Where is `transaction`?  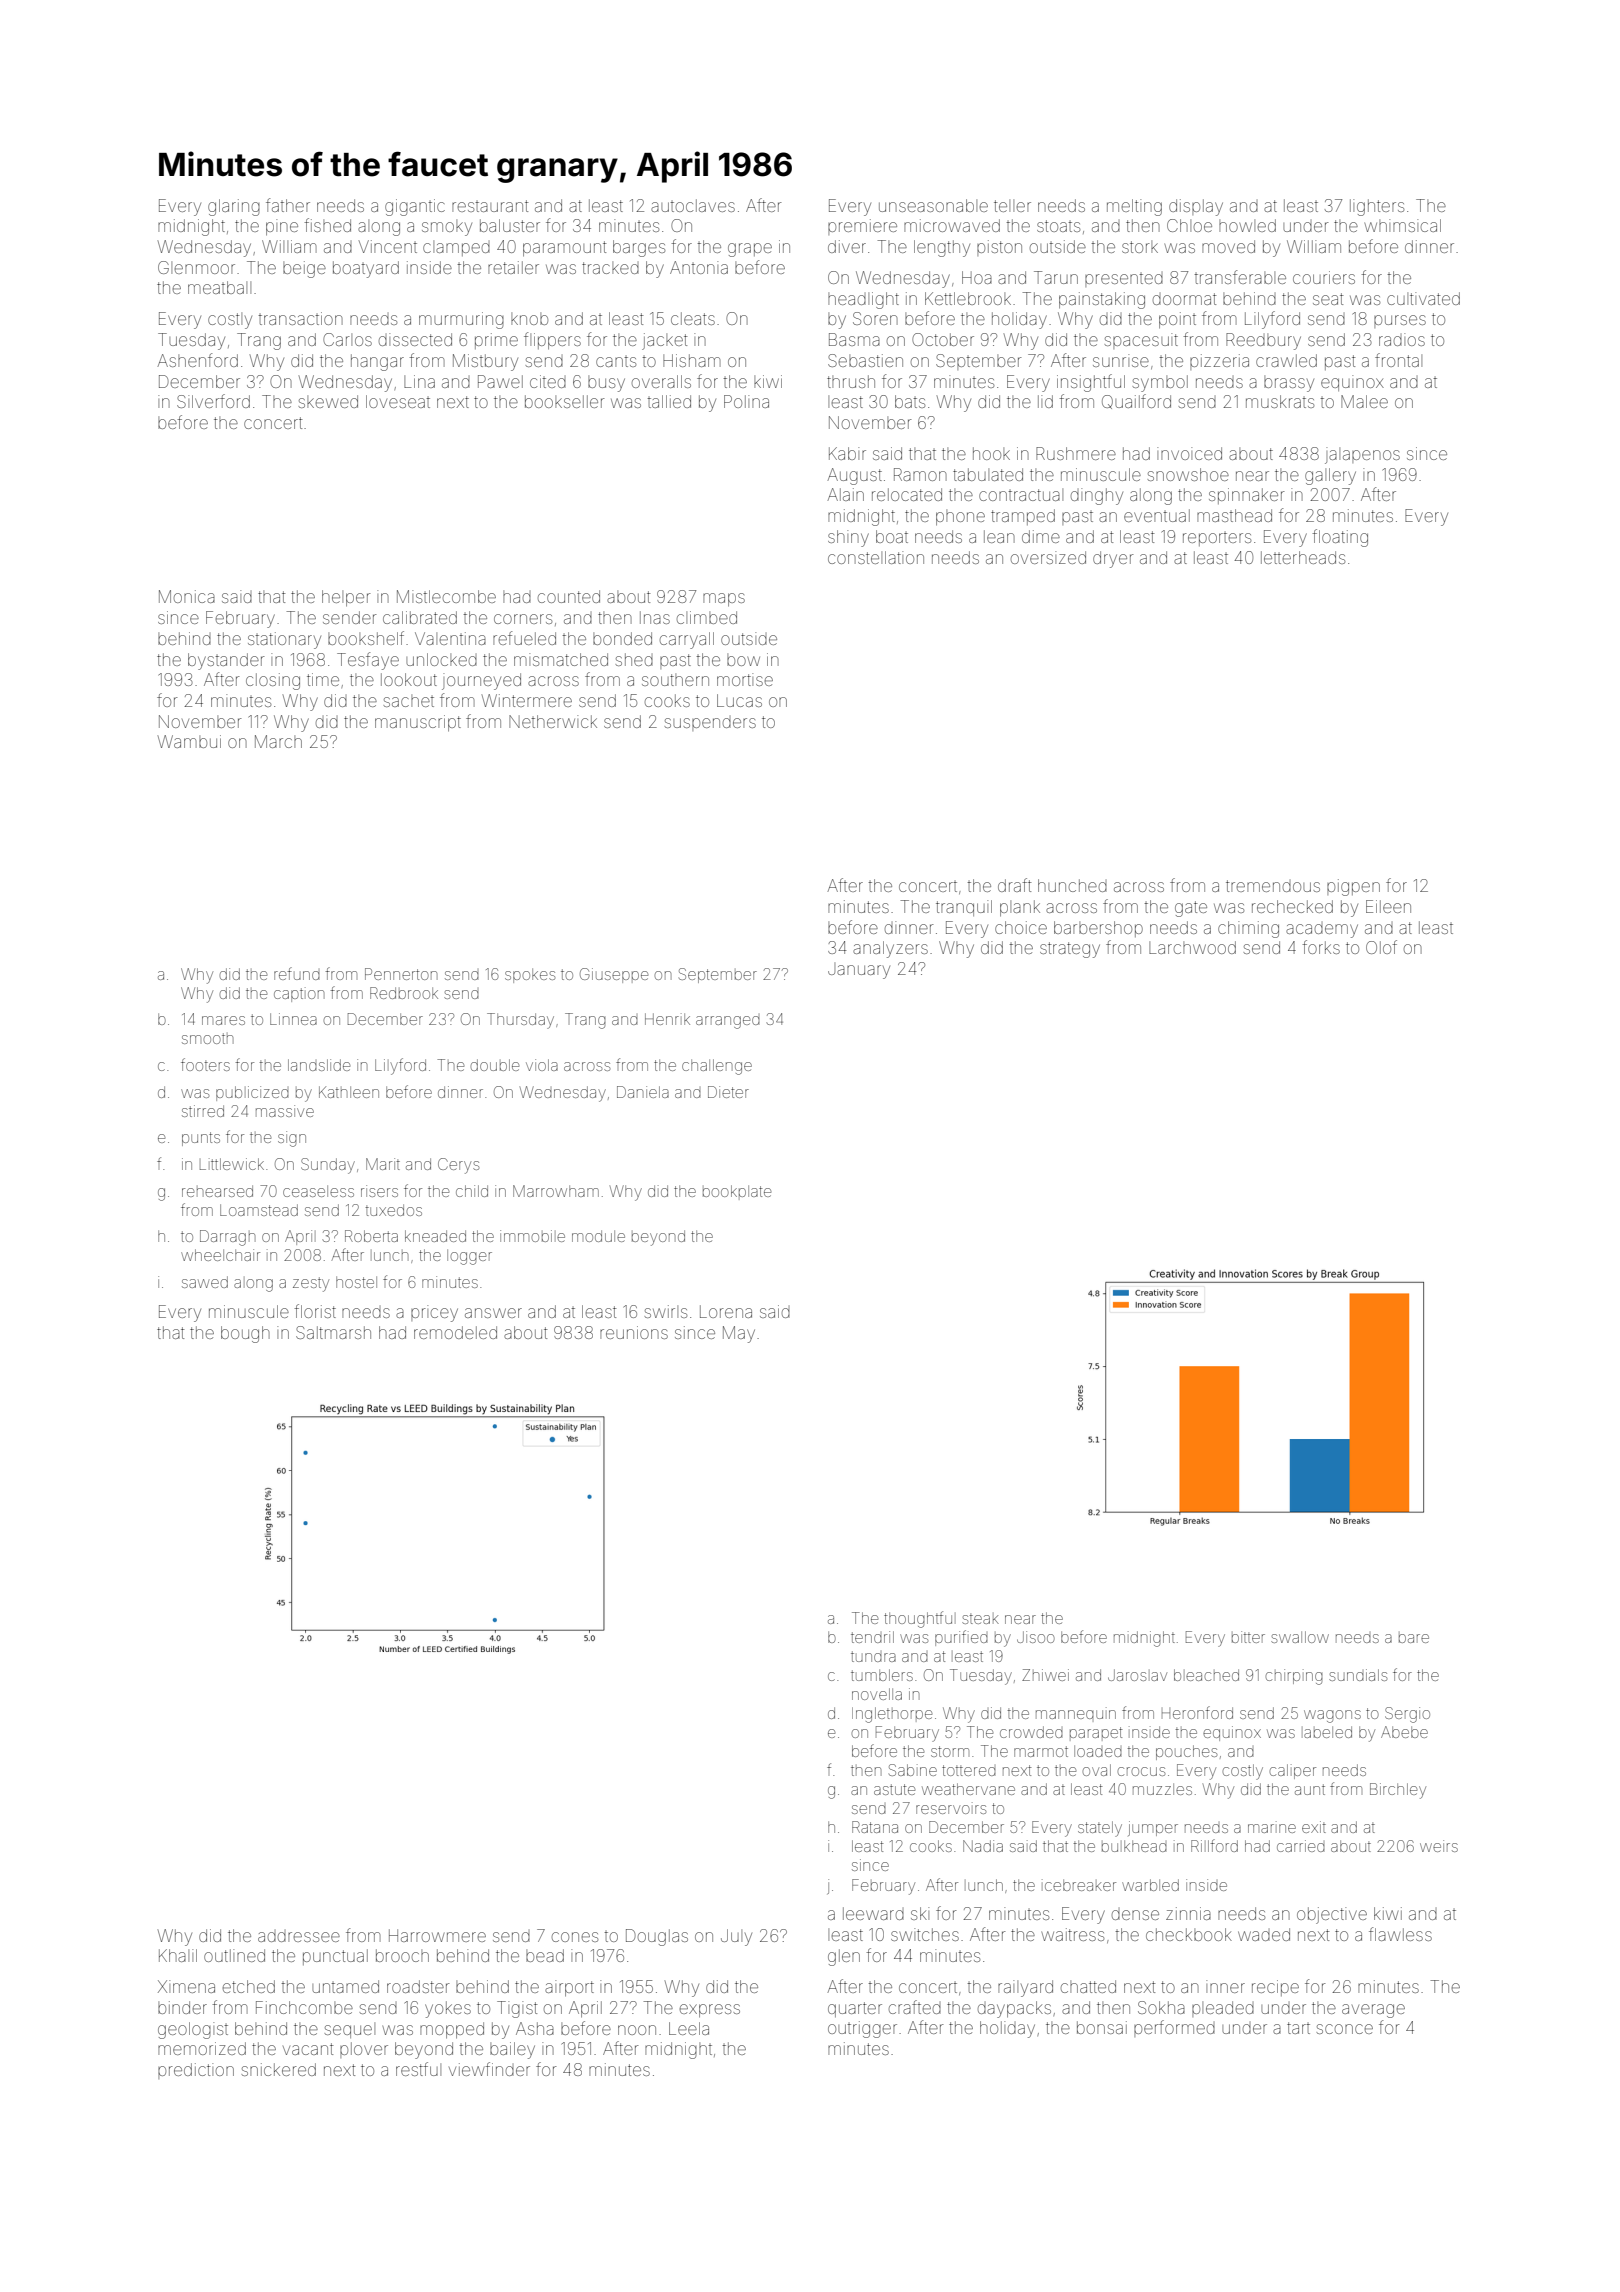
transaction is located at coordinates (300, 318).
